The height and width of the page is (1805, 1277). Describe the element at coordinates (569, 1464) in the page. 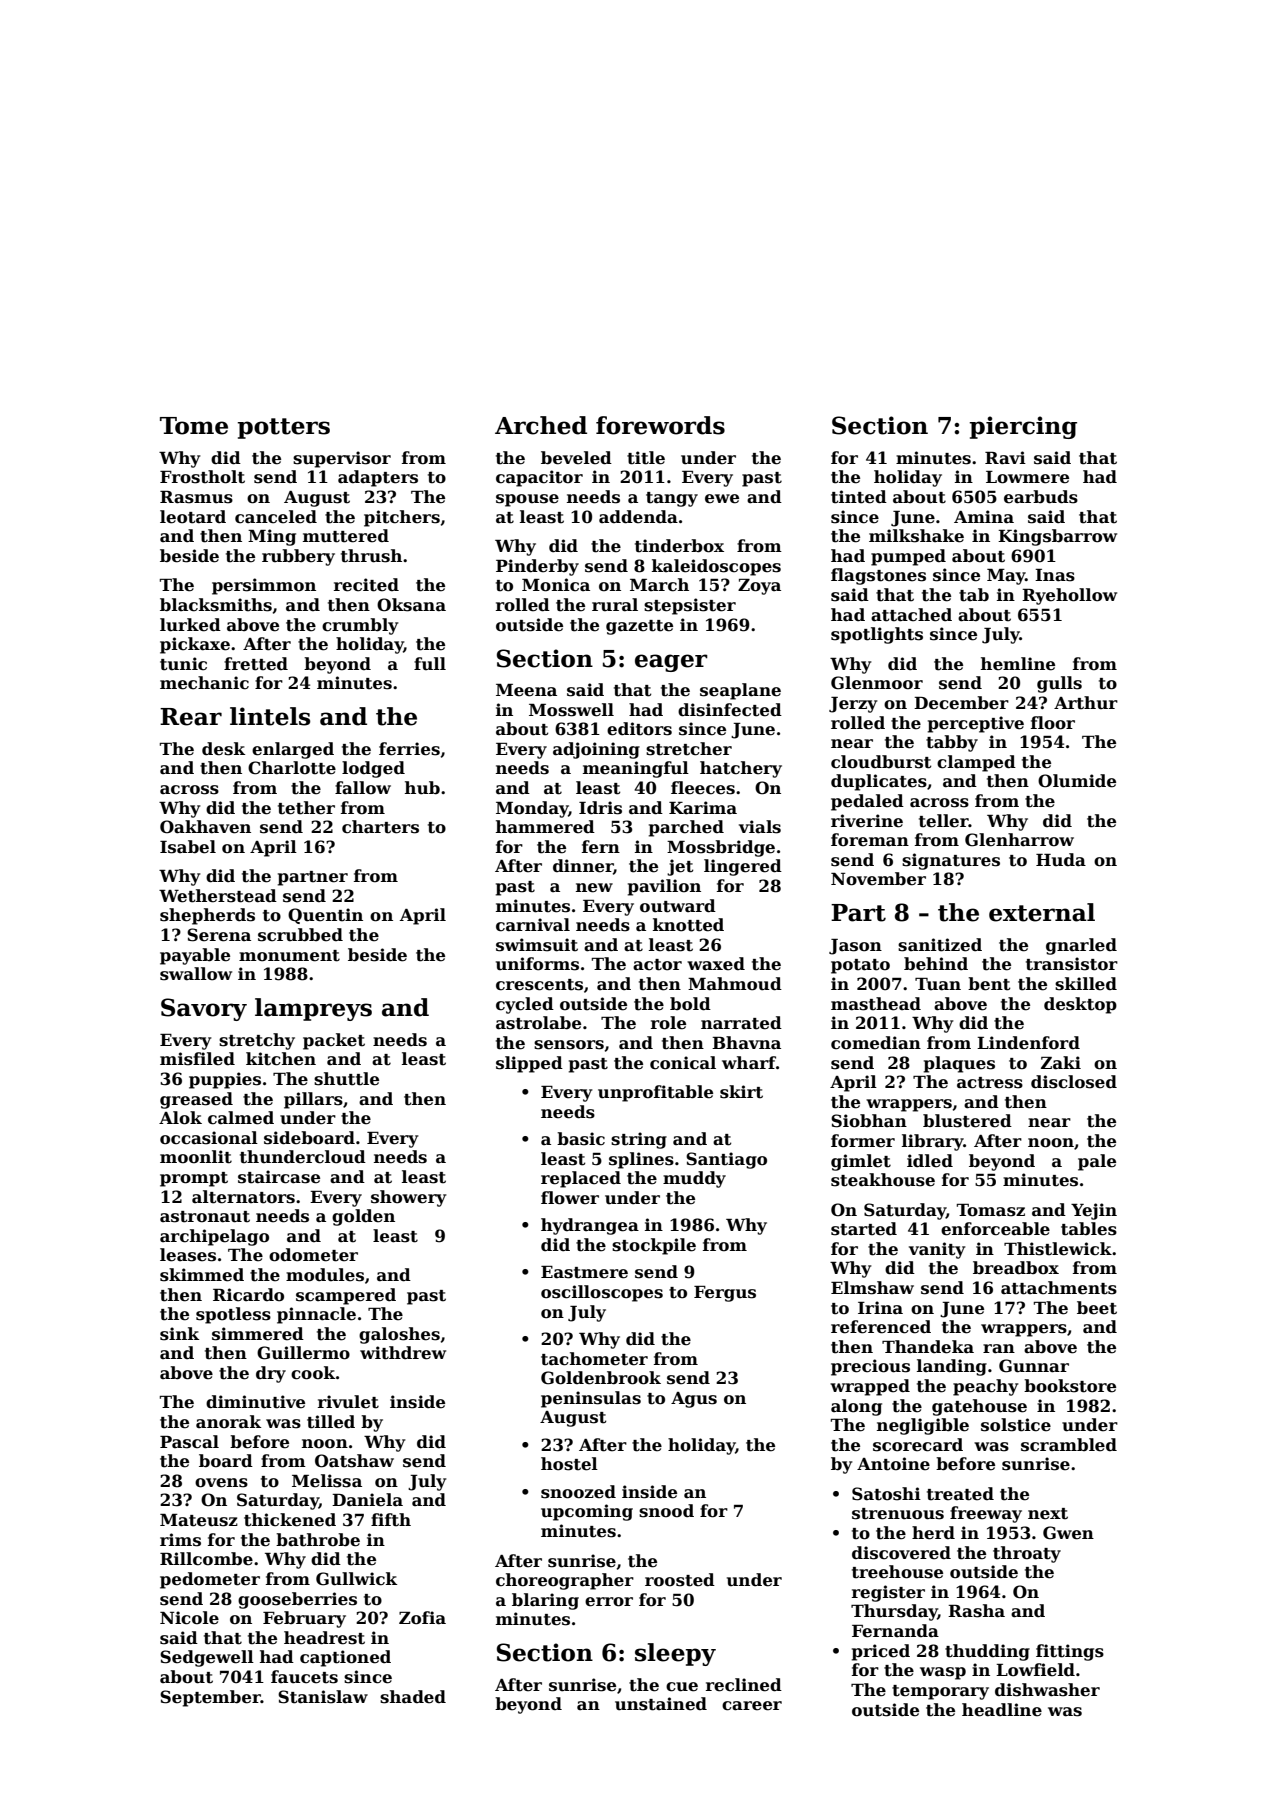

I see `hostel` at that location.
